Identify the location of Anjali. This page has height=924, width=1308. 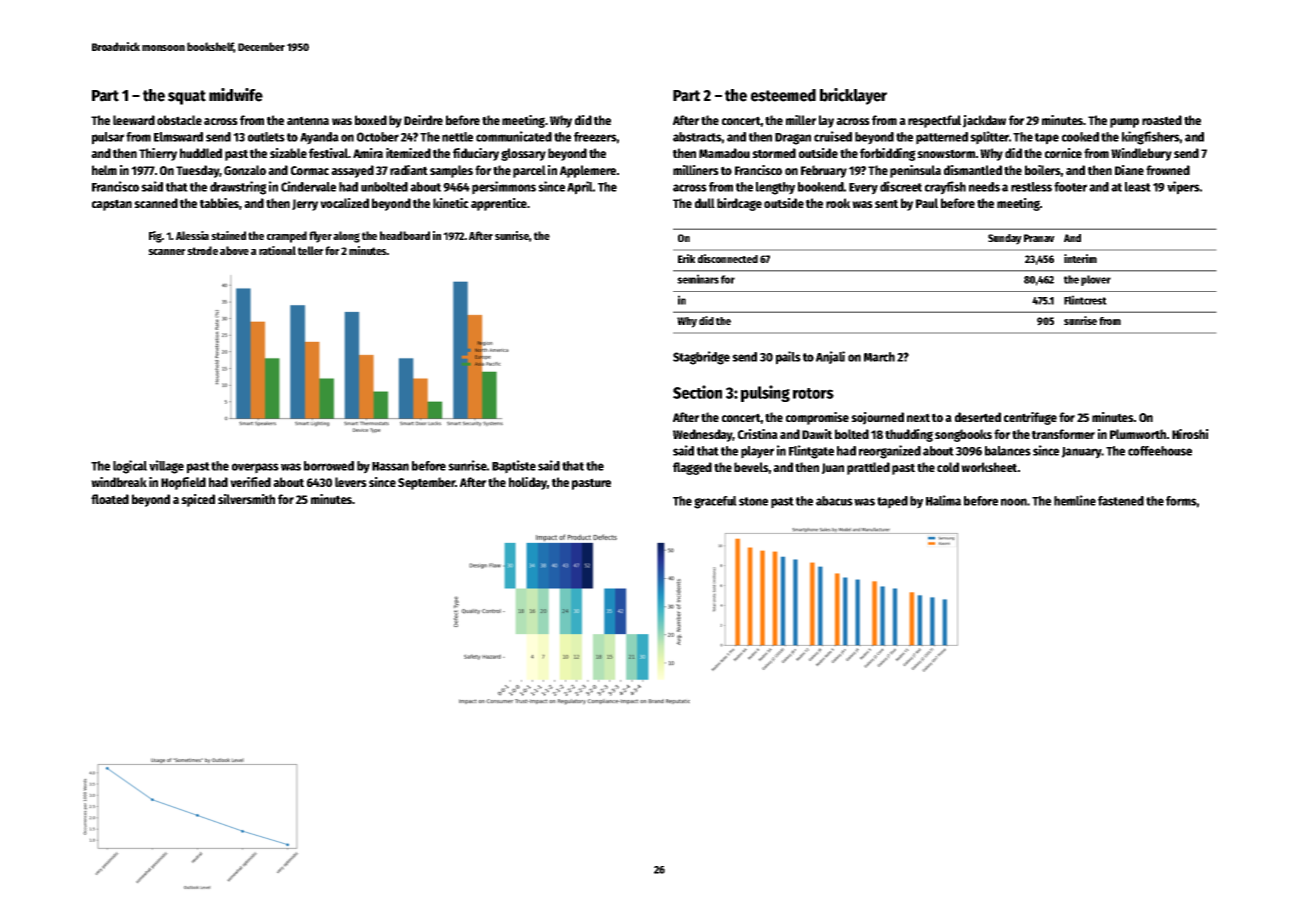
(830, 357).
